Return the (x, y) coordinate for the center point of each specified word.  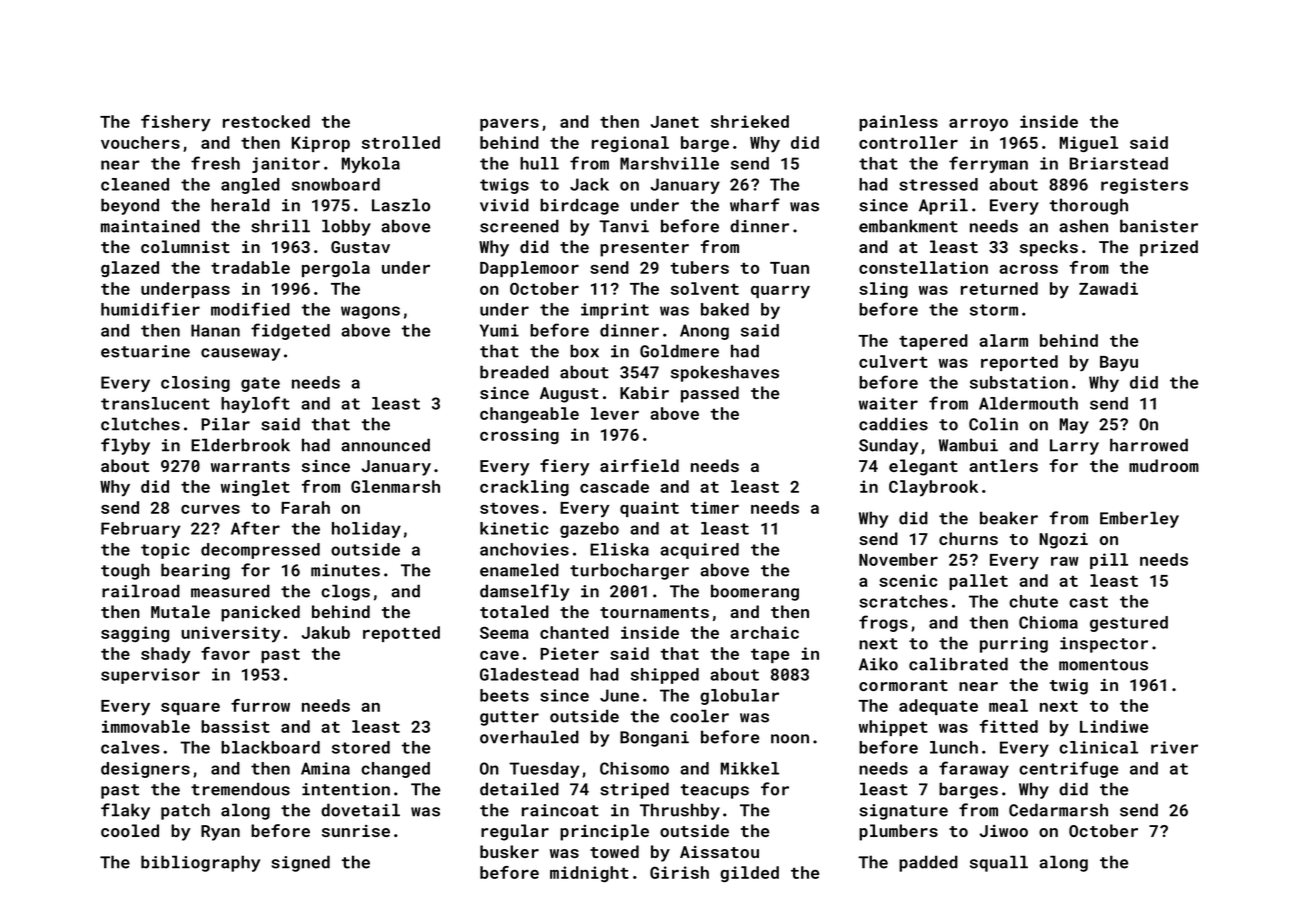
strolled (401, 142)
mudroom (1164, 465)
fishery (176, 123)
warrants (250, 466)
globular (739, 697)
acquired (699, 551)
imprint (615, 311)
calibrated (958, 664)
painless (898, 123)
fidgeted (290, 331)
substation (1019, 382)
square (190, 709)
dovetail (360, 810)
